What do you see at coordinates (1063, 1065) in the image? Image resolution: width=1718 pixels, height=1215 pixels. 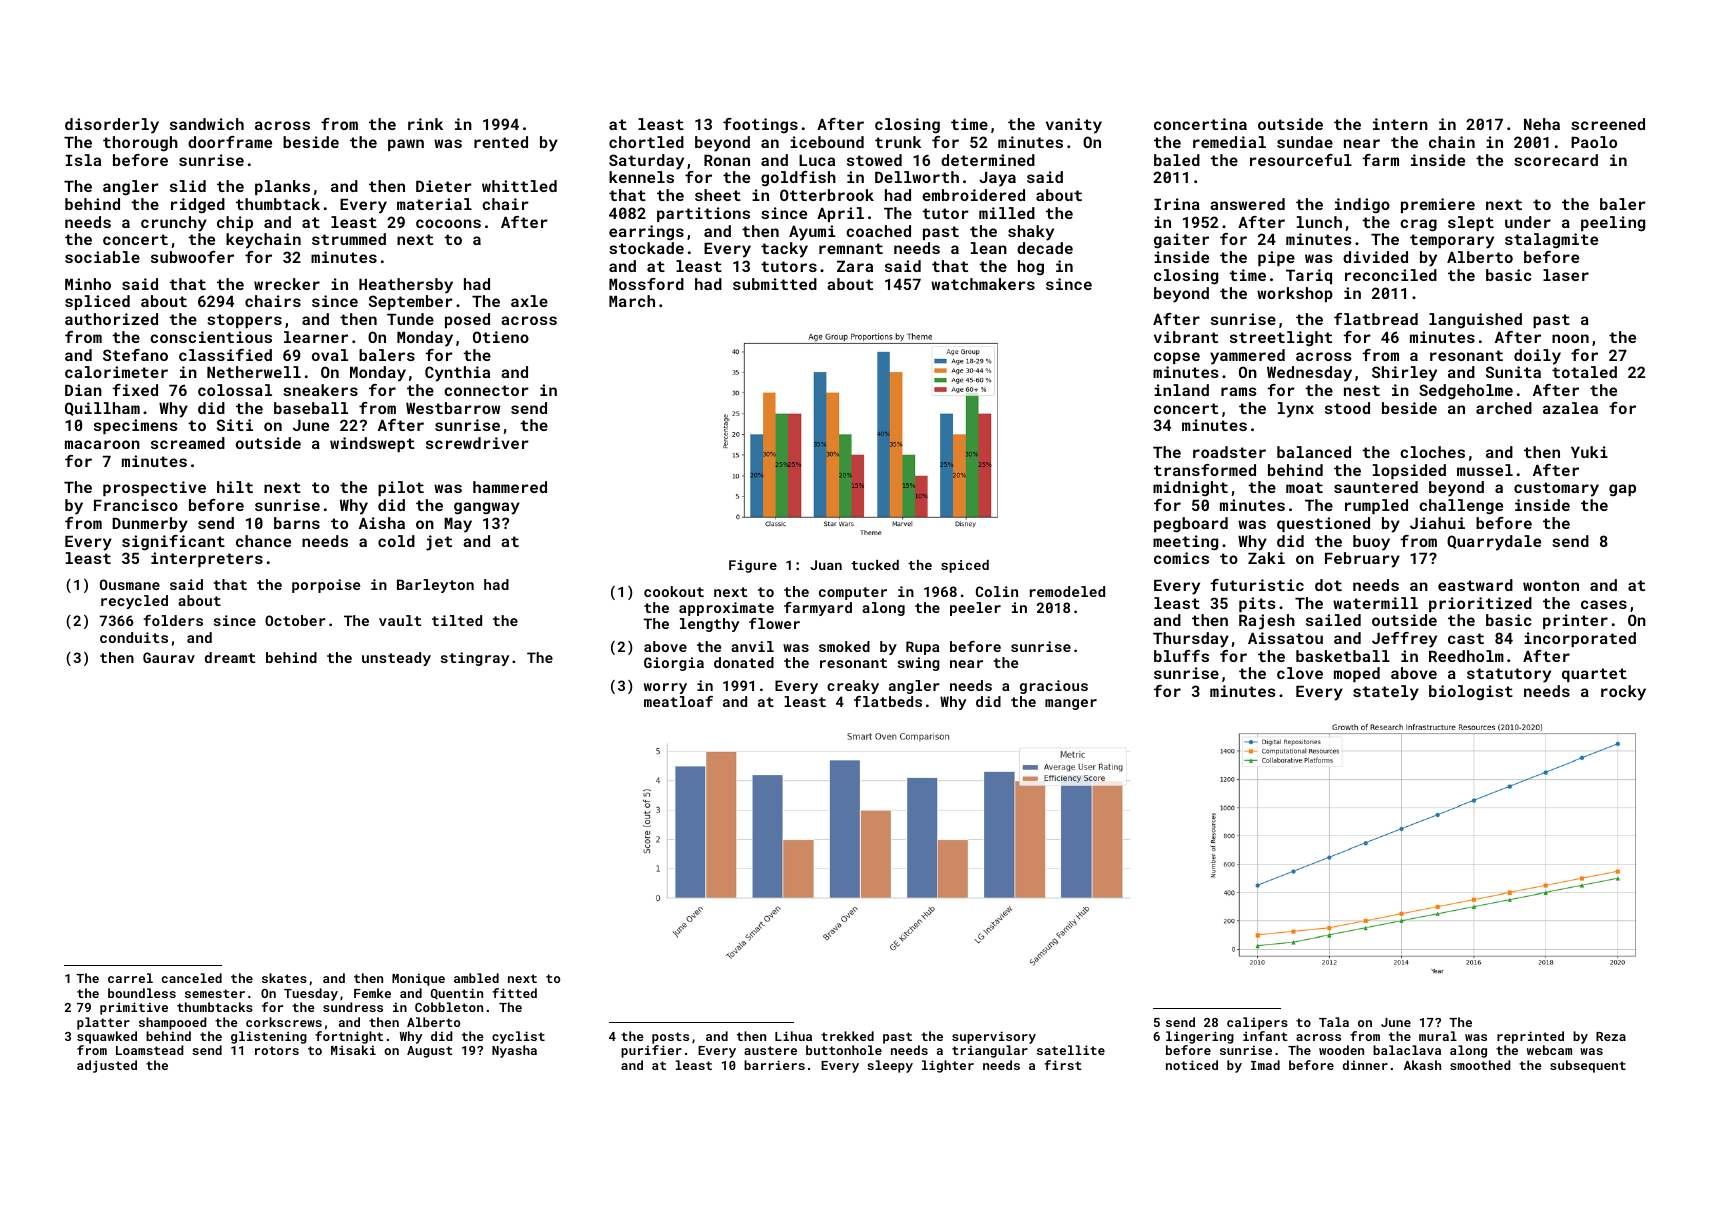 I see `first` at bounding box center [1063, 1065].
